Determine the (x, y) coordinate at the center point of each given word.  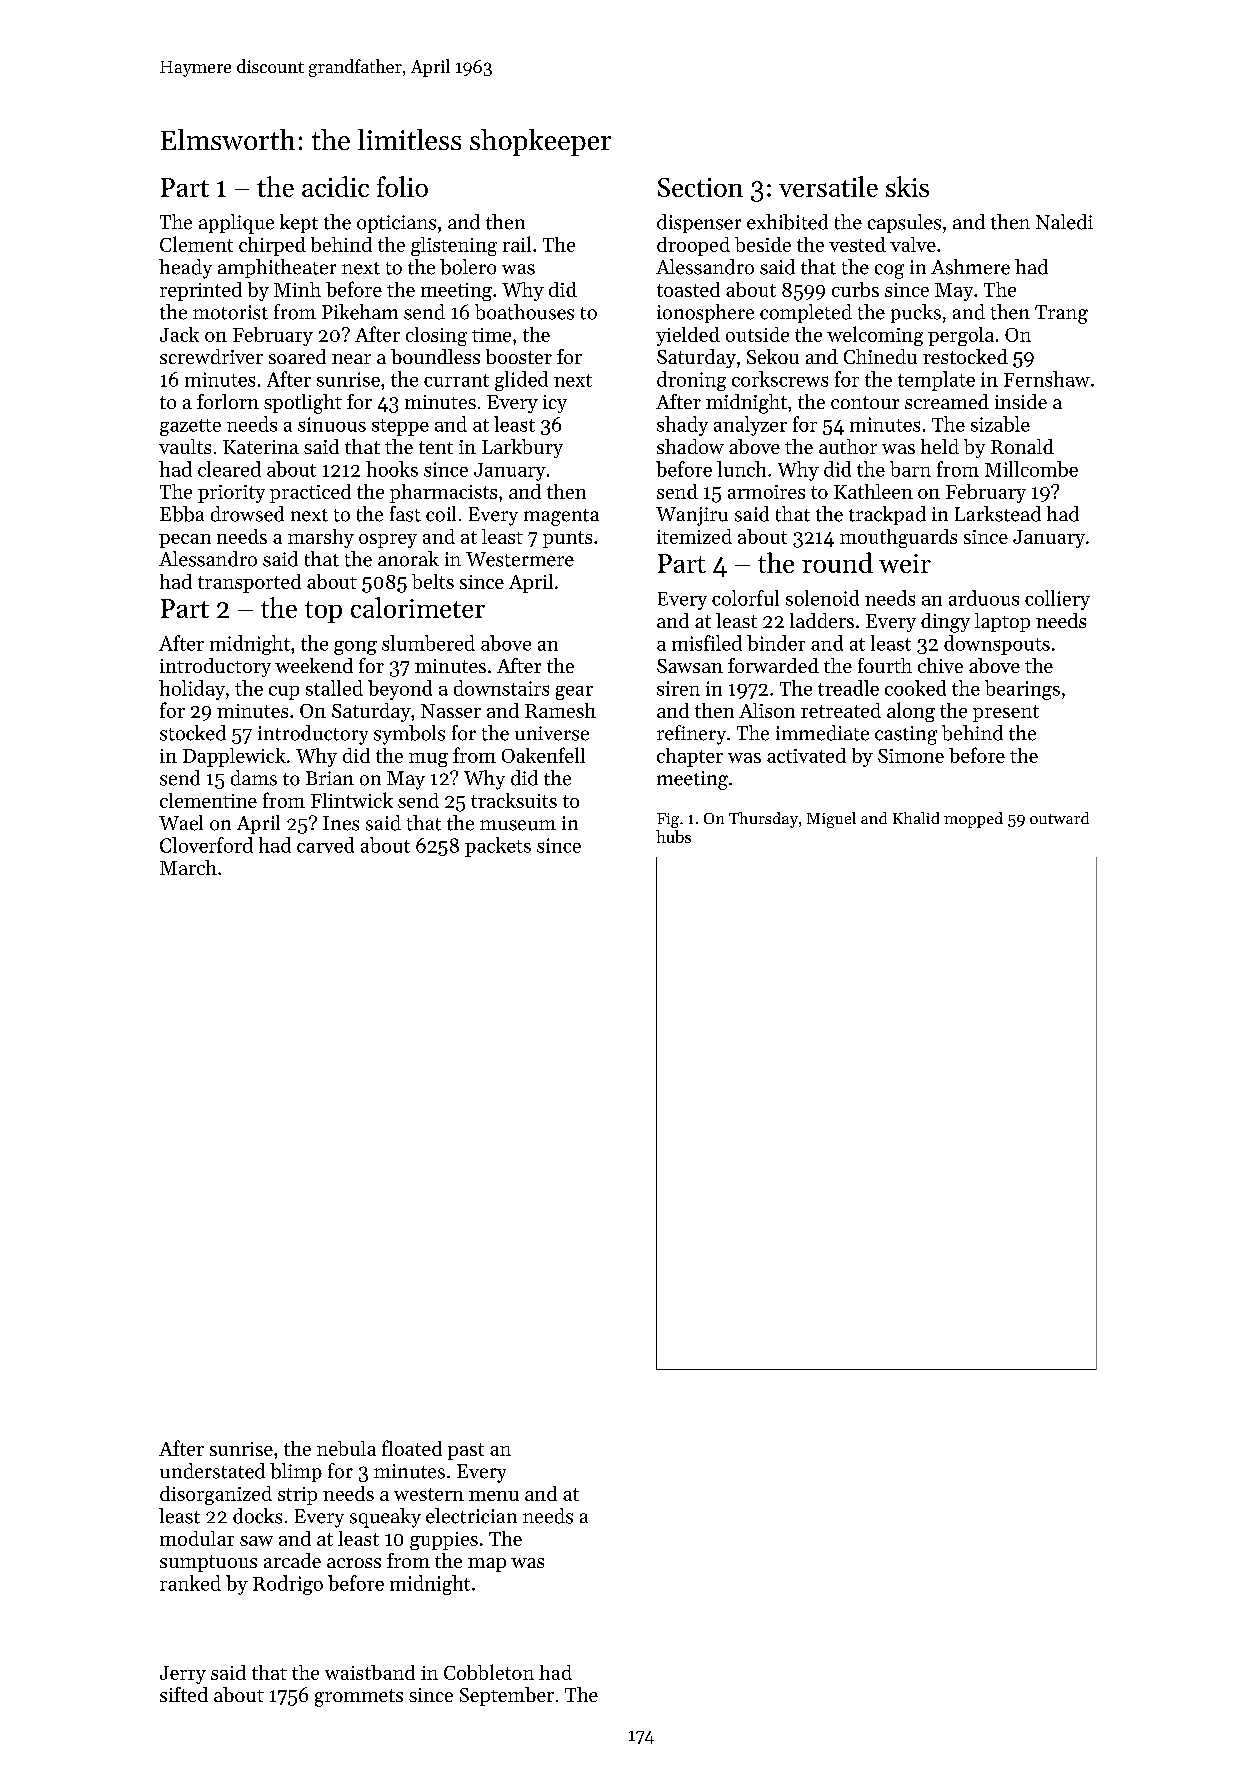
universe (552, 733)
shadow (690, 446)
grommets (359, 1698)
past (466, 1451)
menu (494, 1496)
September (507, 1696)
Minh (297, 289)
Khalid (916, 818)
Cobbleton (489, 1672)
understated (212, 1471)
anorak (408, 559)
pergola (961, 336)
